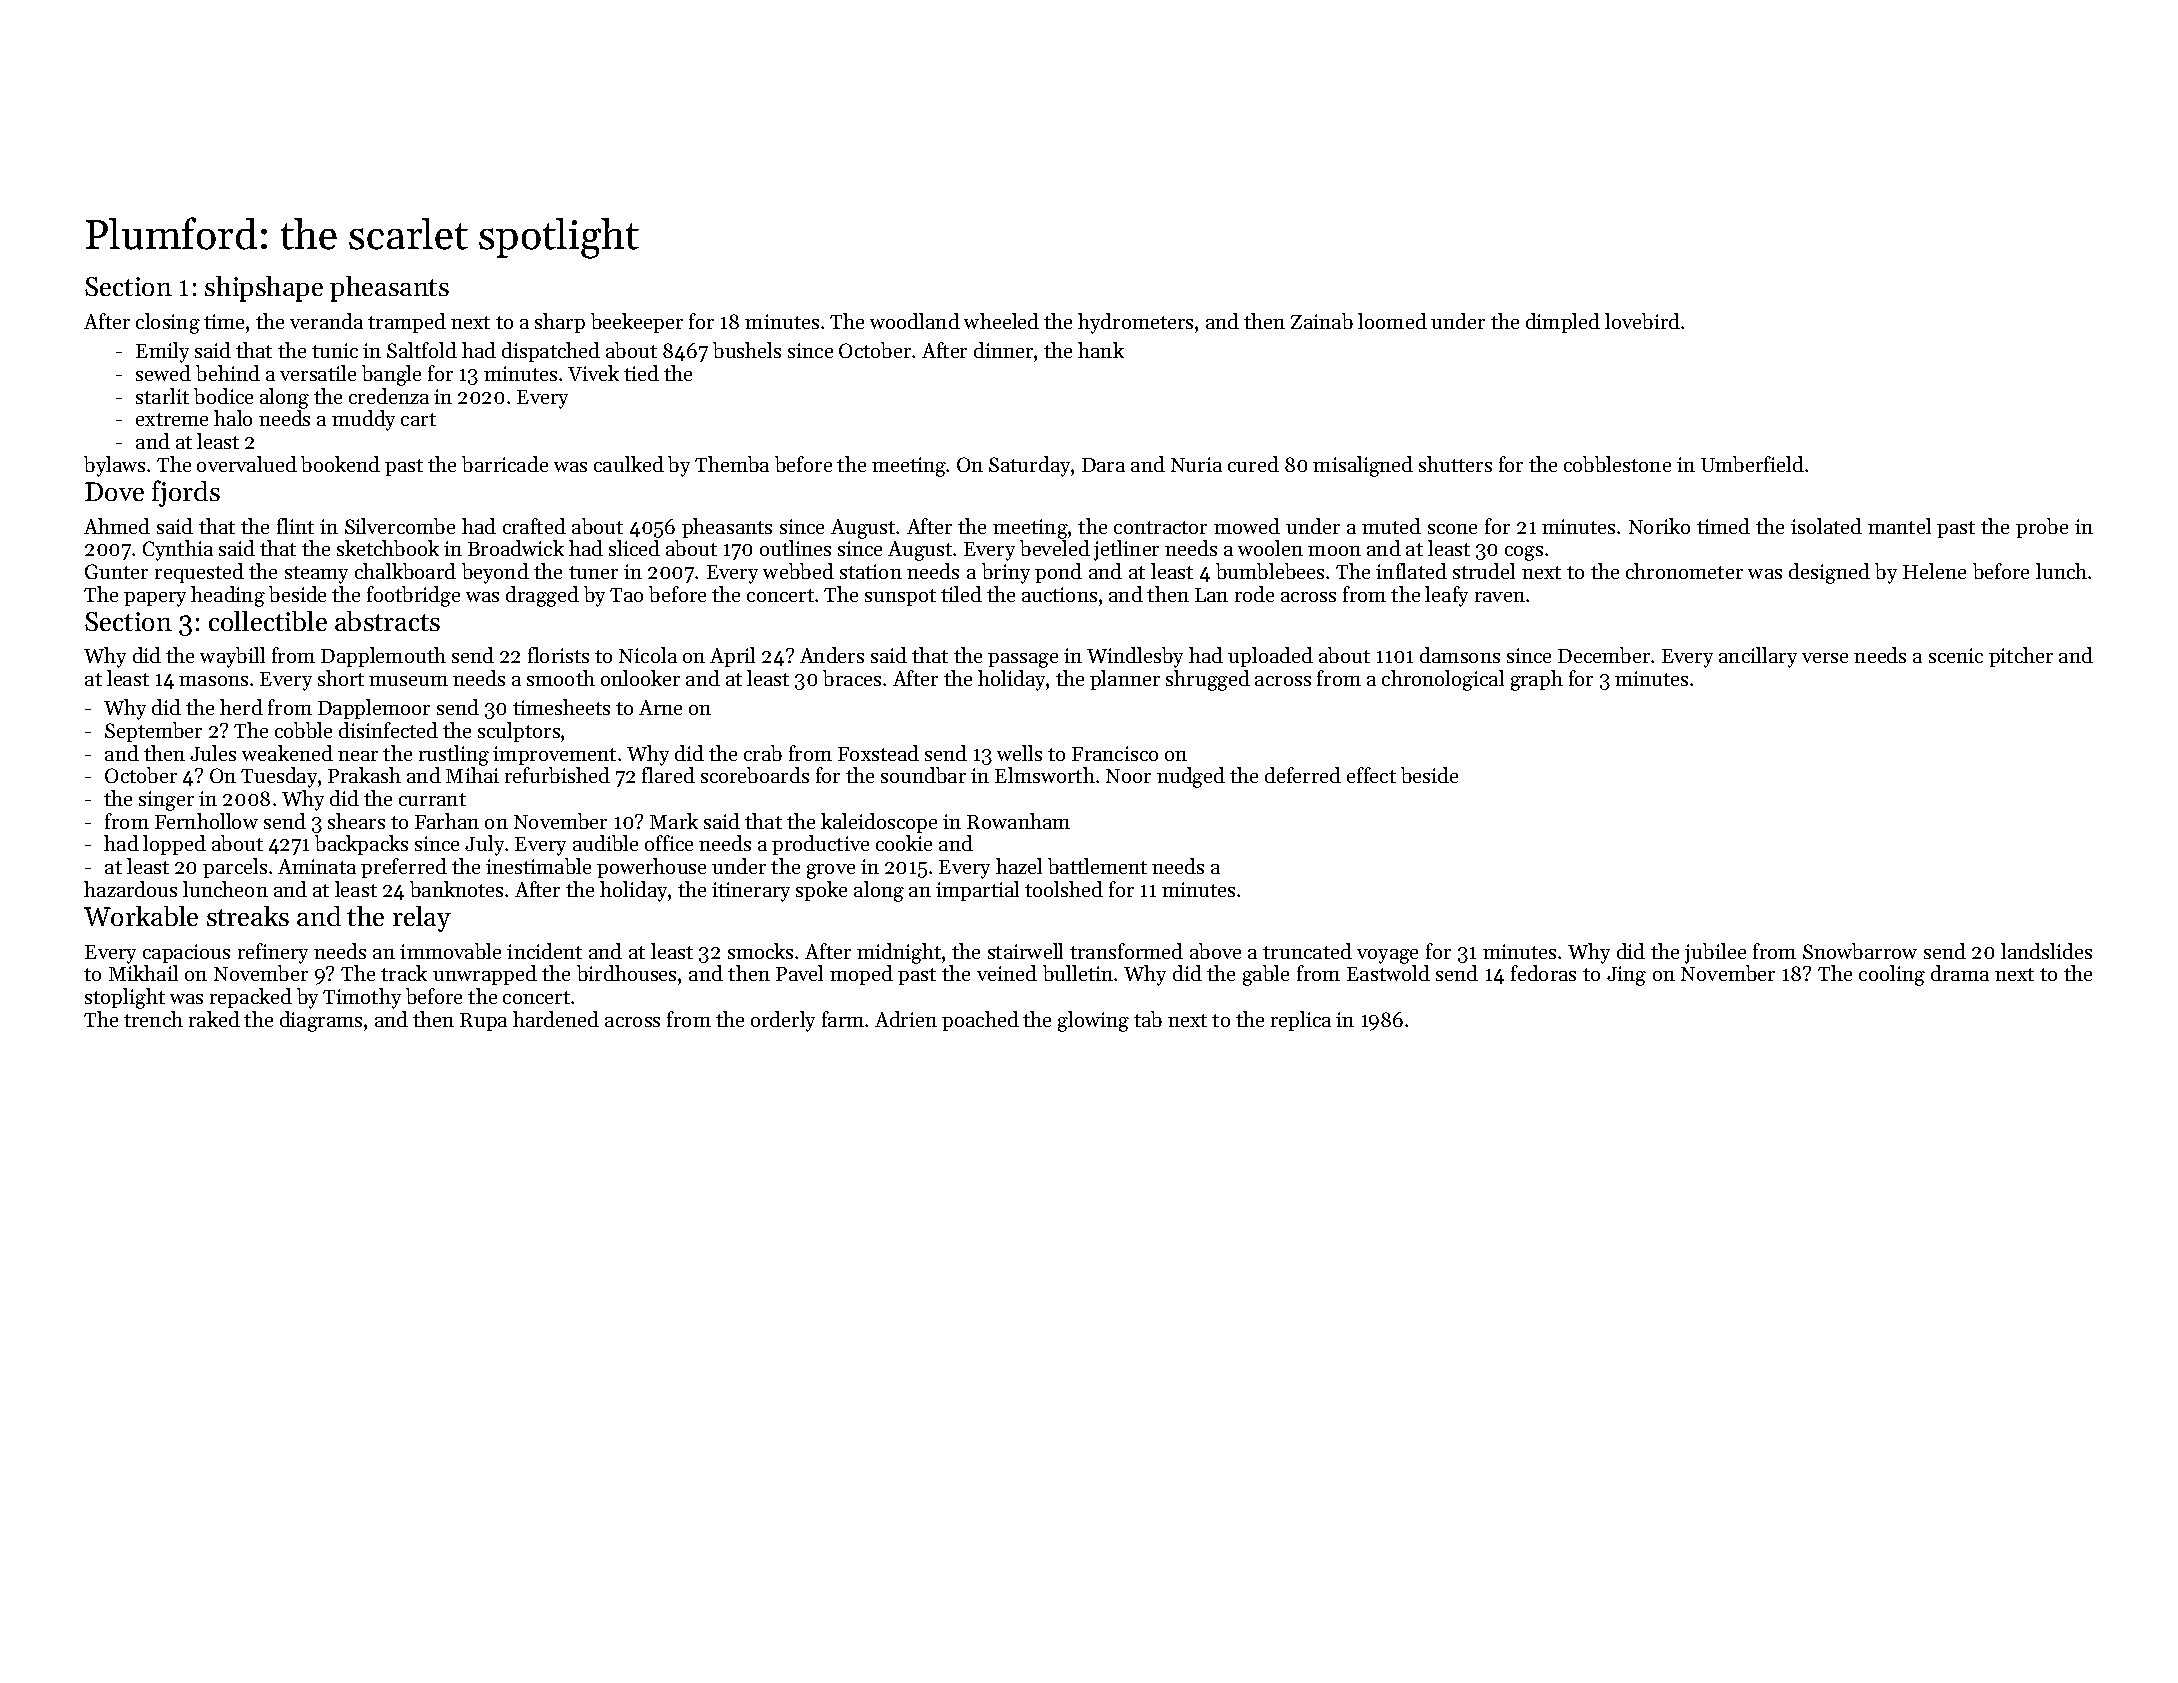 The width and height of the screenshot is (2178, 1683). Describe the element at coordinates (544, 951) in the screenshot. I see `incident` at that location.
